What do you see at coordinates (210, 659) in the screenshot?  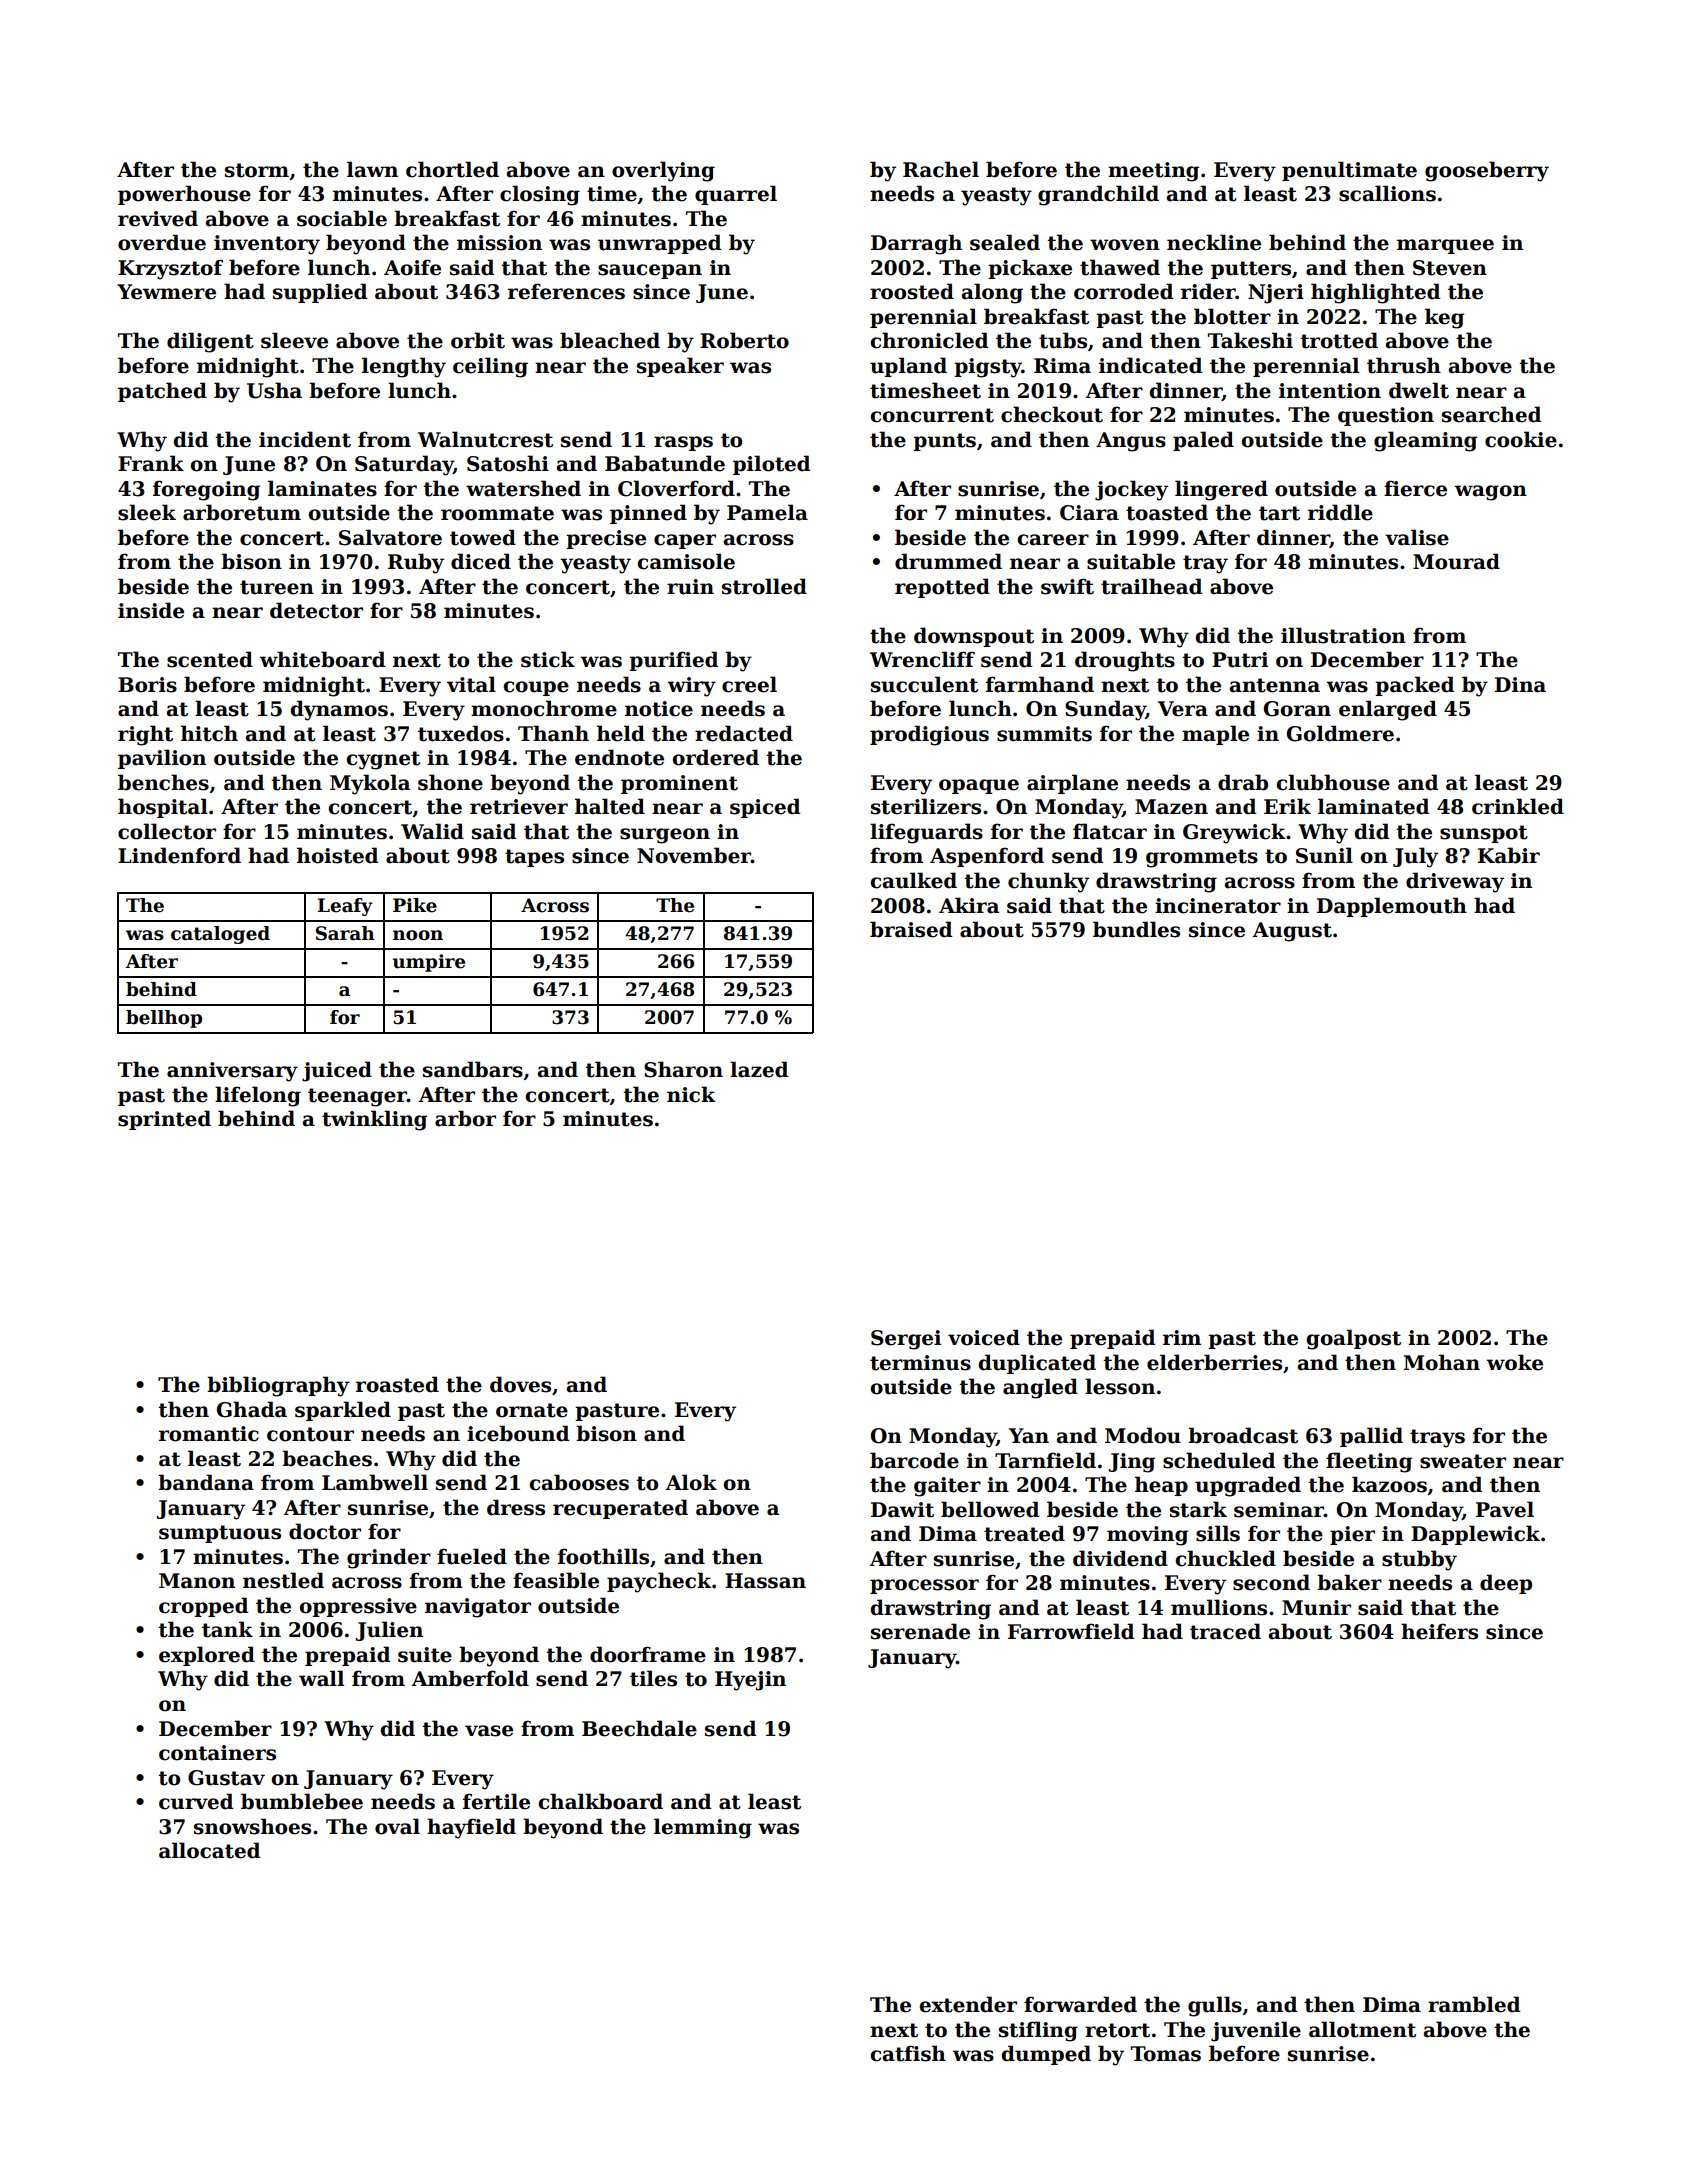 I see `scented` at bounding box center [210, 659].
